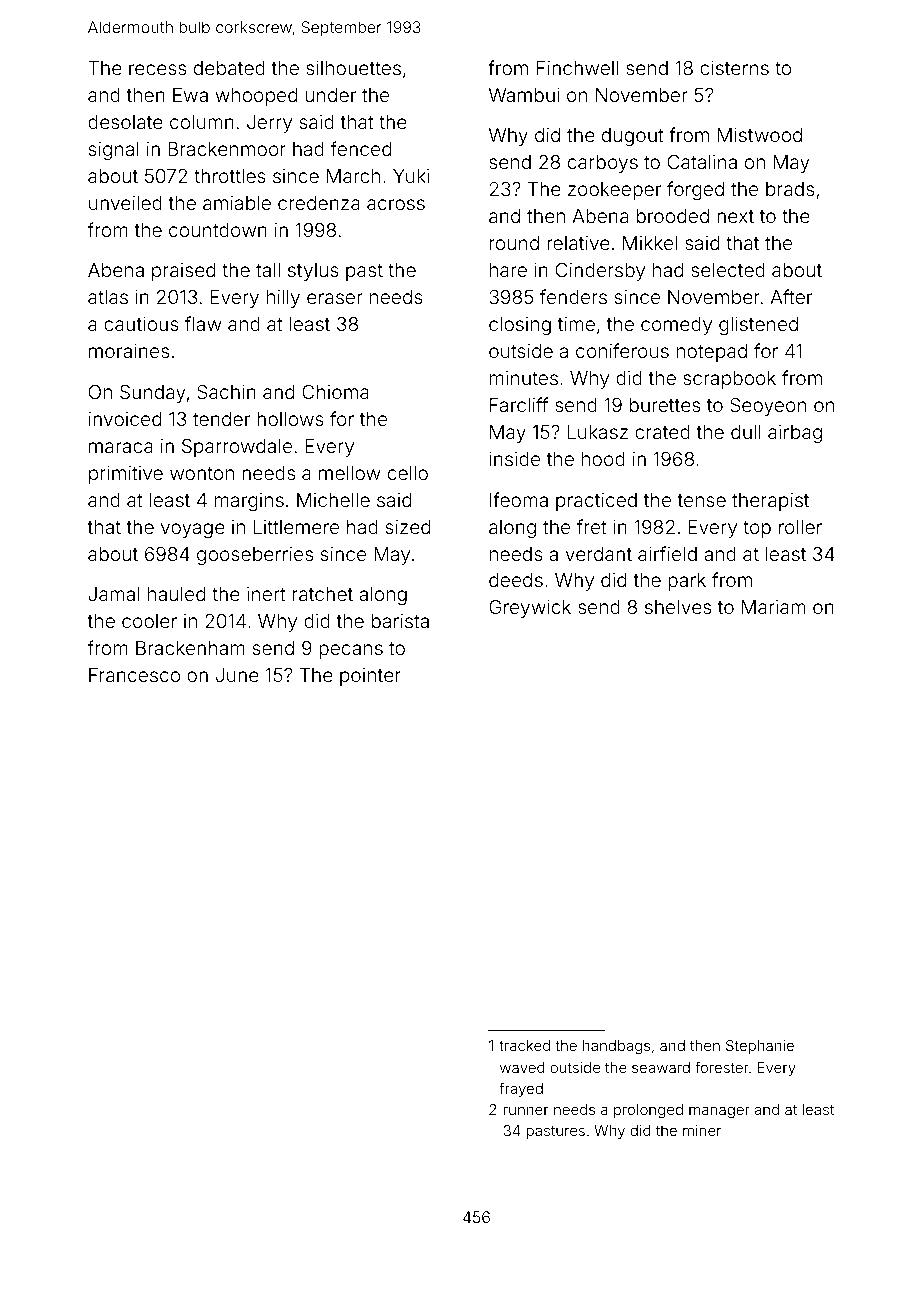 The height and width of the screenshot is (1311, 924). Describe the element at coordinates (333, 500) in the screenshot. I see `Michelle` at that location.
